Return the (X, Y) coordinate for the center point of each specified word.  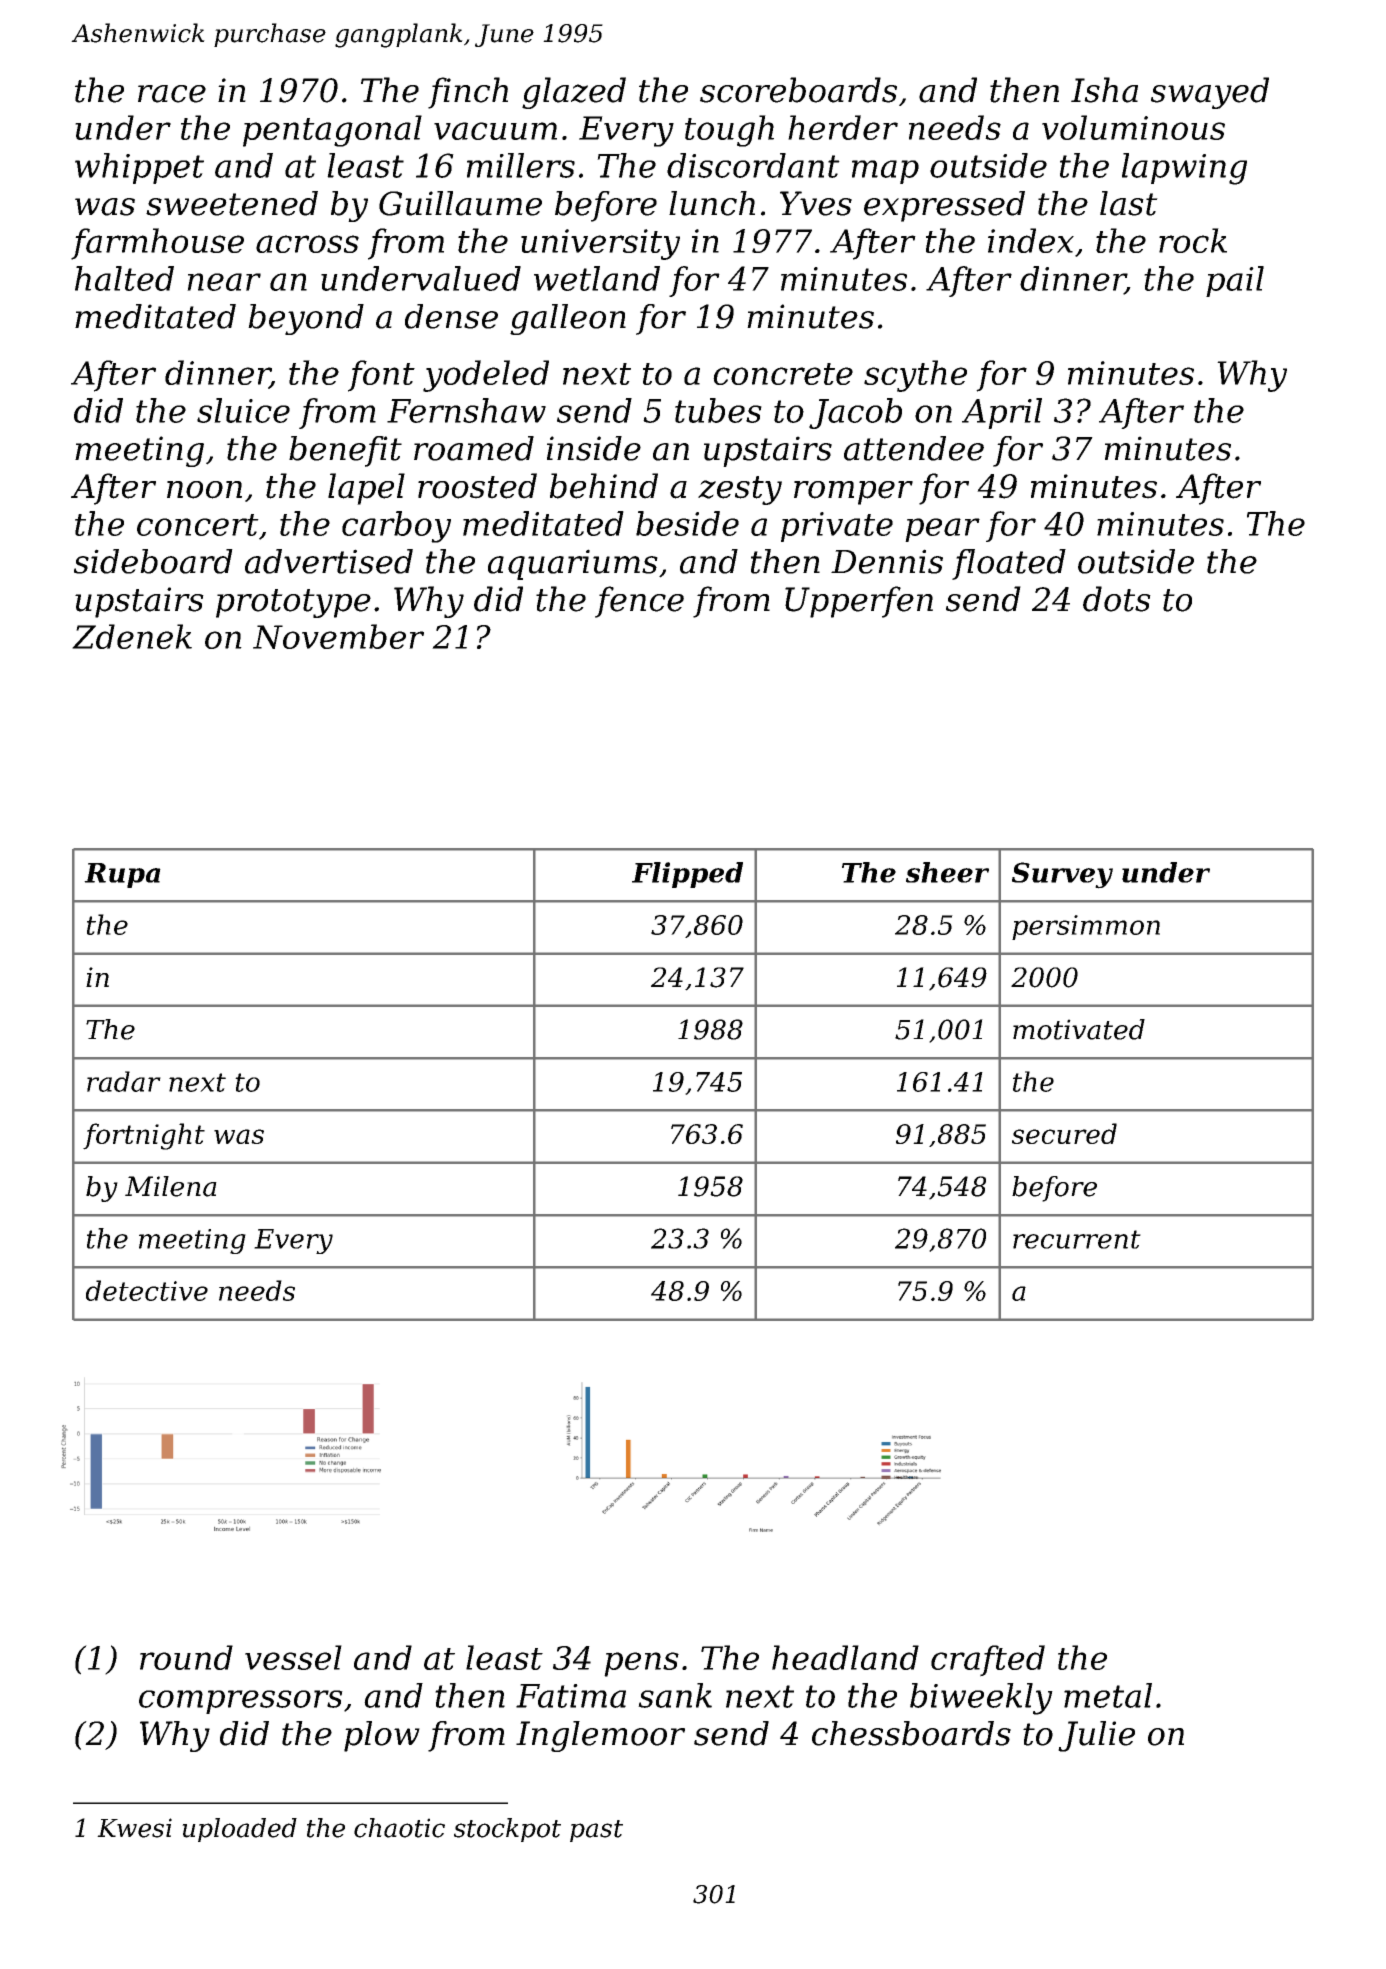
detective (147, 1290)
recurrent (1077, 1239)
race (172, 94)
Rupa (122, 875)
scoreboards (798, 90)
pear (942, 530)
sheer (947, 872)
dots (1117, 599)
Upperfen (859, 602)
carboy (396, 527)
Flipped (687, 875)
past (596, 1831)
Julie (1096, 1736)
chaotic (399, 1828)
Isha (1104, 90)
